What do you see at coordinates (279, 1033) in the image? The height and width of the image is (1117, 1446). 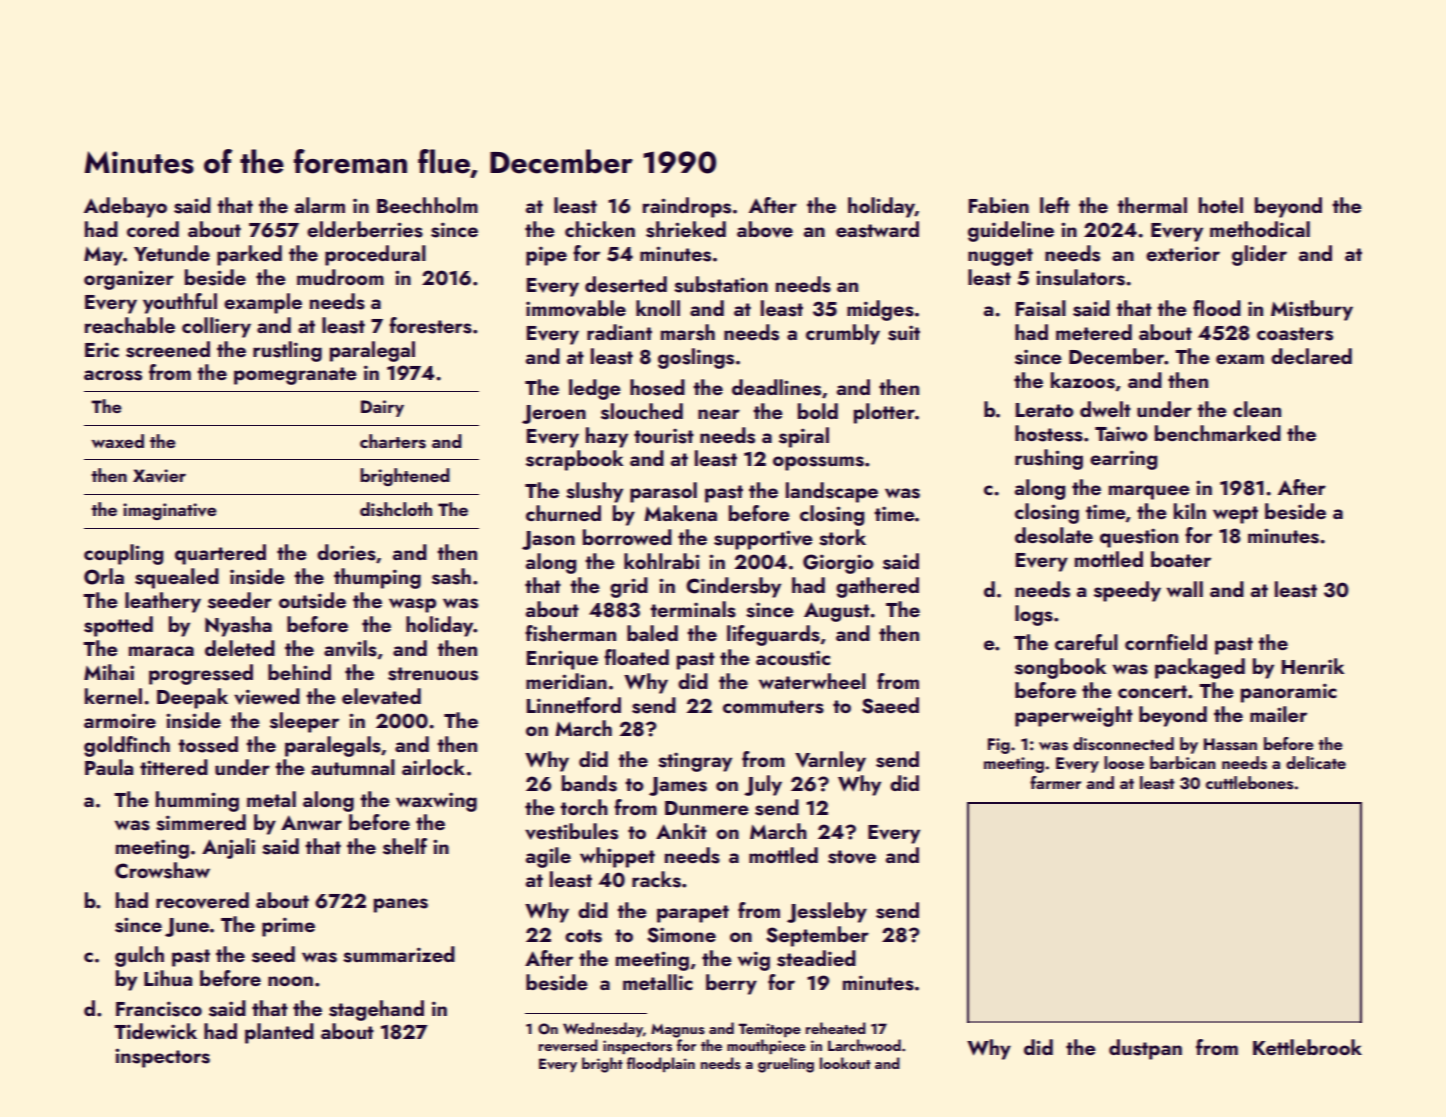 I see `planted` at bounding box center [279, 1033].
